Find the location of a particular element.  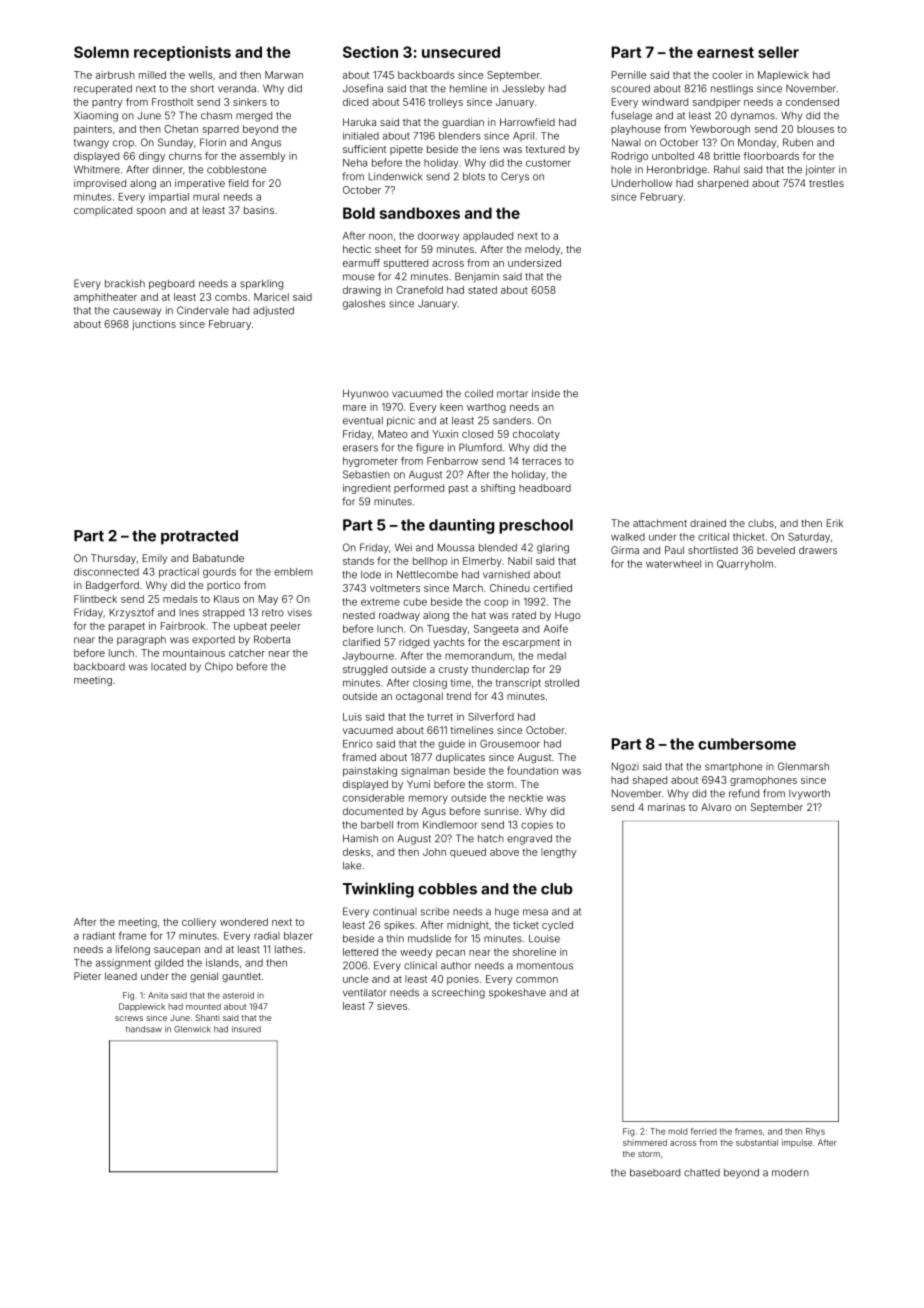

common is located at coordinates (537, 980).
